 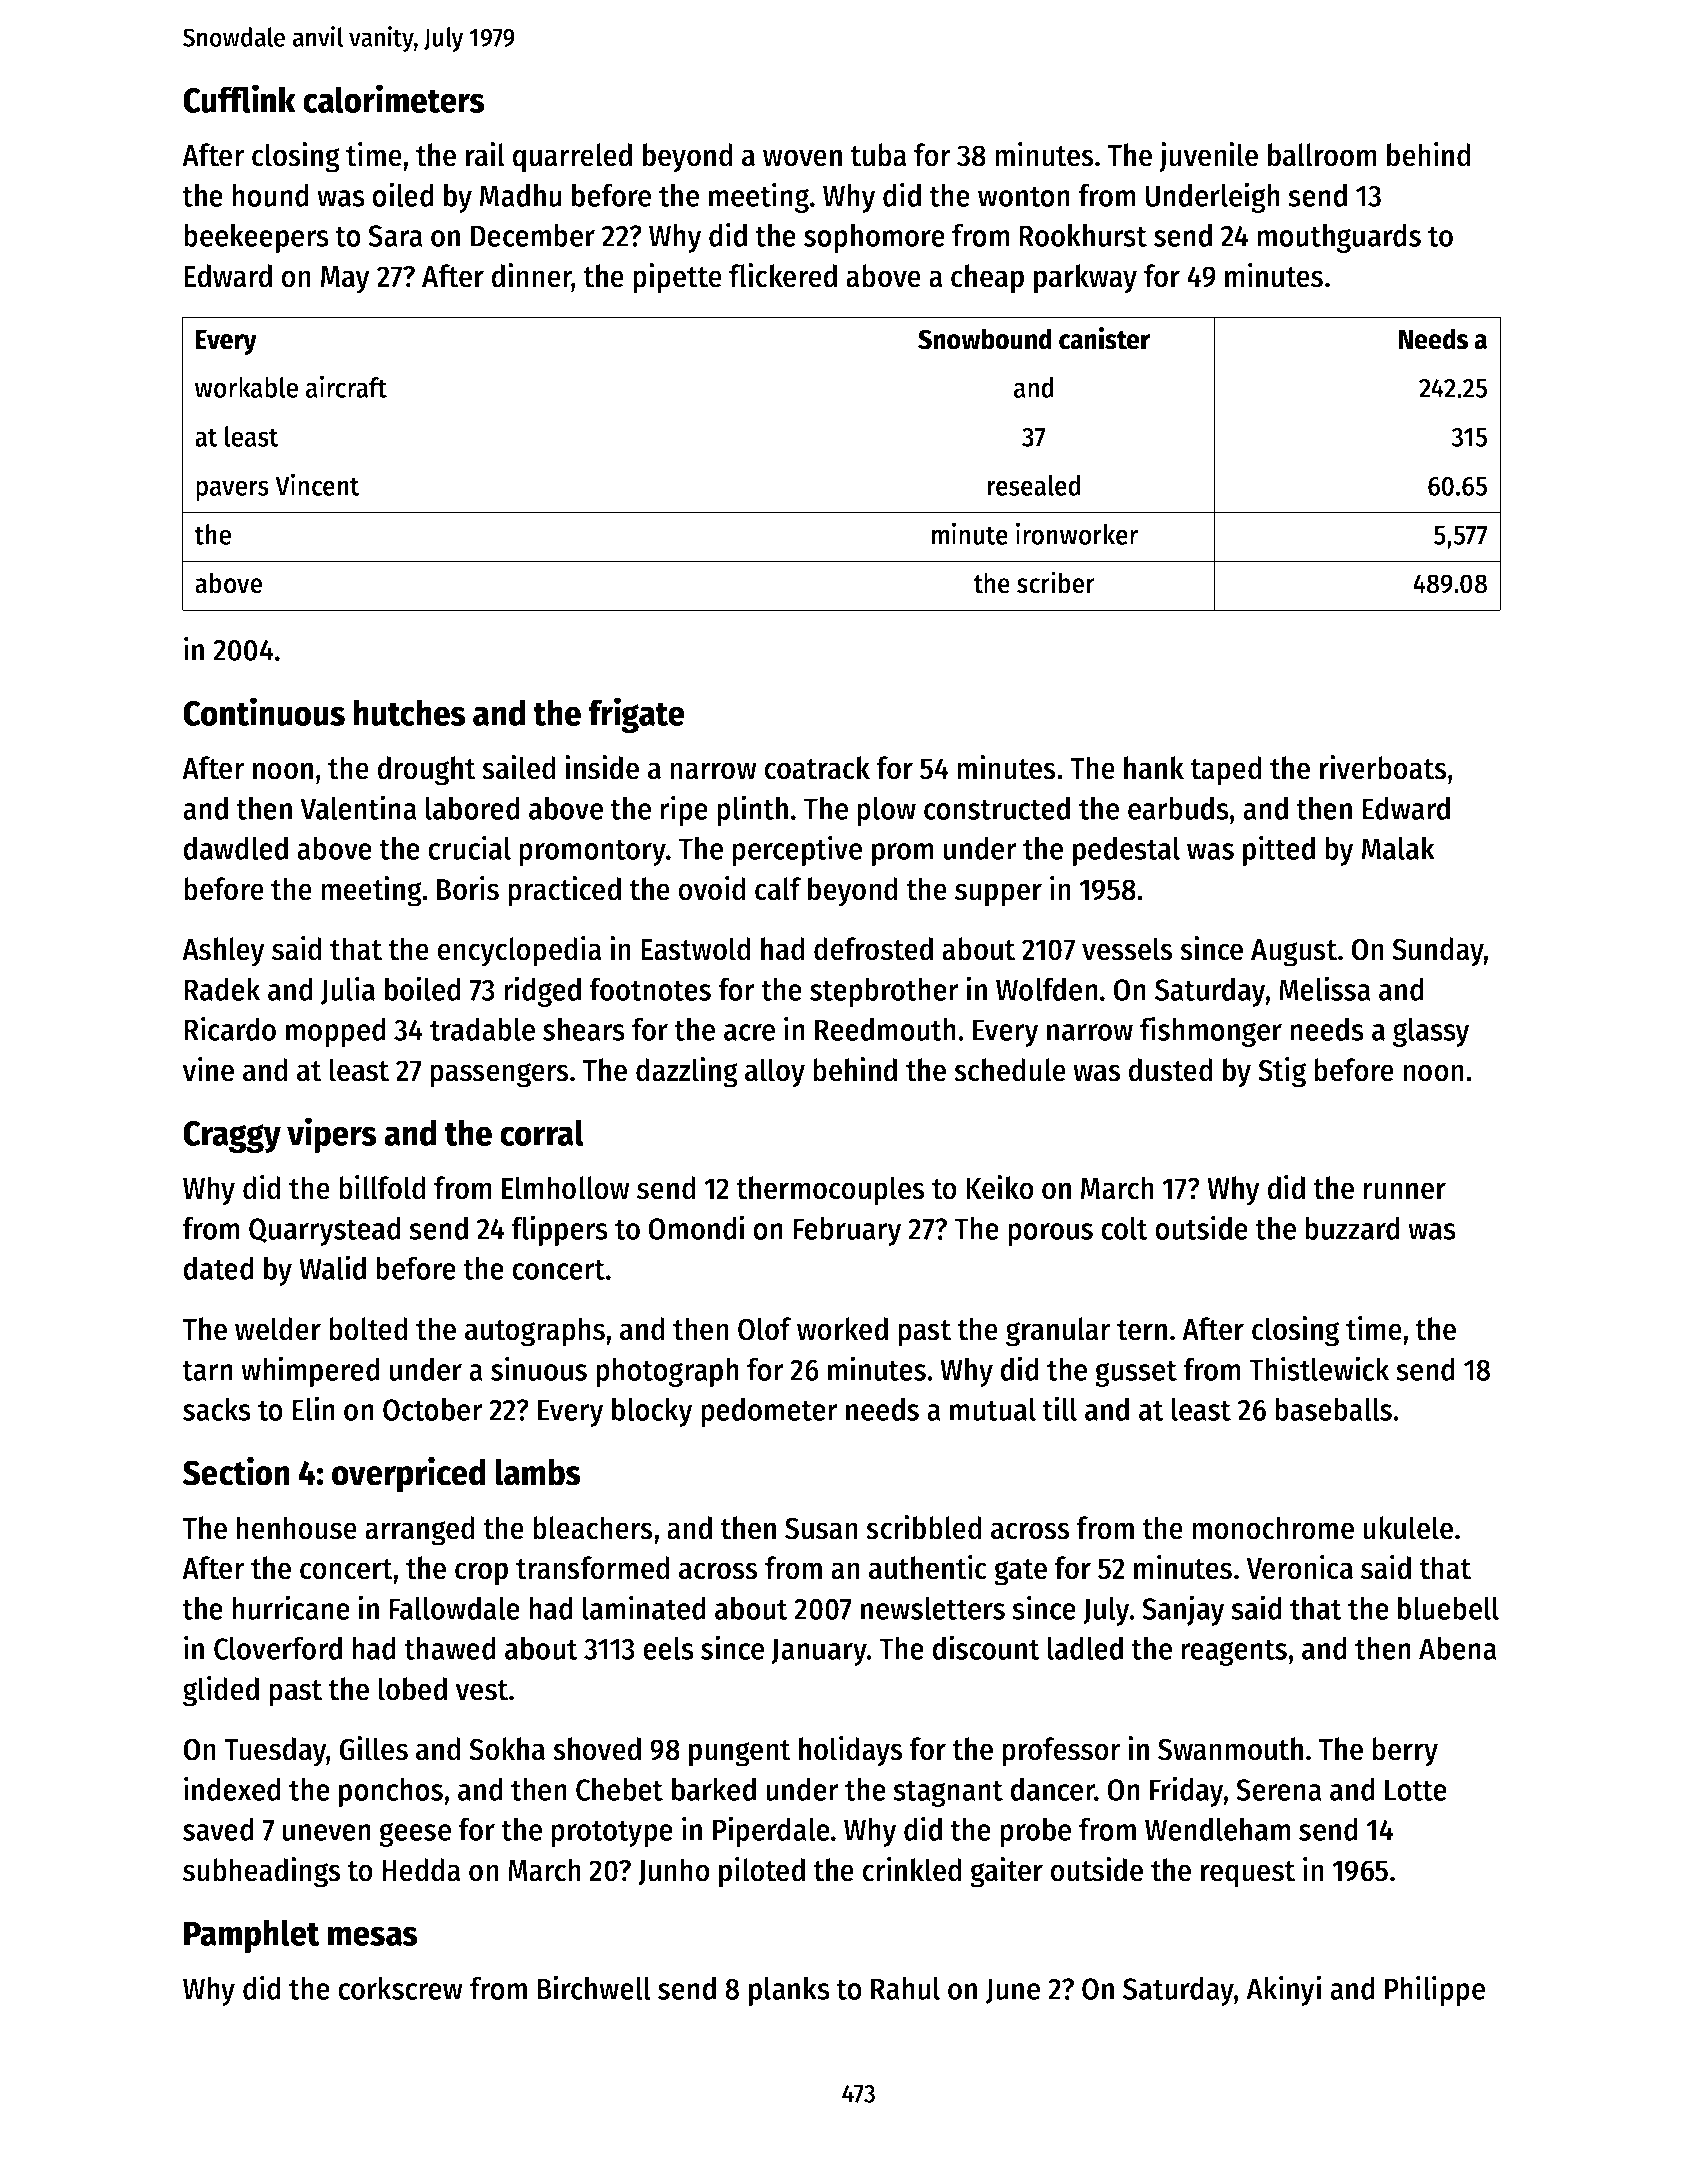 What do you see at coordinates (400, 1988) in the page?
I see `corkscrew` at bounding box center [400, 1988].
